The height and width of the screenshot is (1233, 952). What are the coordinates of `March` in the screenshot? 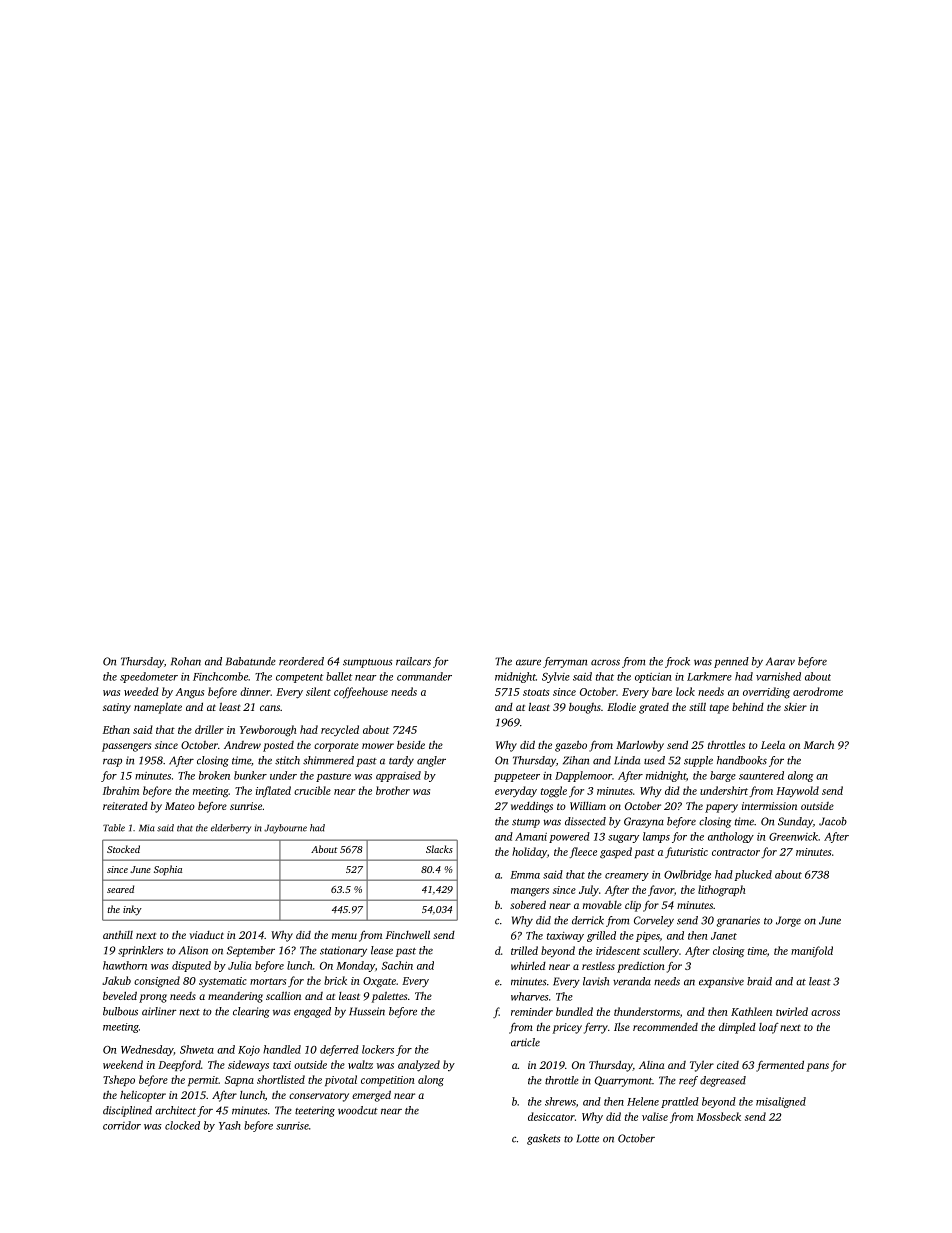 It's located at (819, 745).
